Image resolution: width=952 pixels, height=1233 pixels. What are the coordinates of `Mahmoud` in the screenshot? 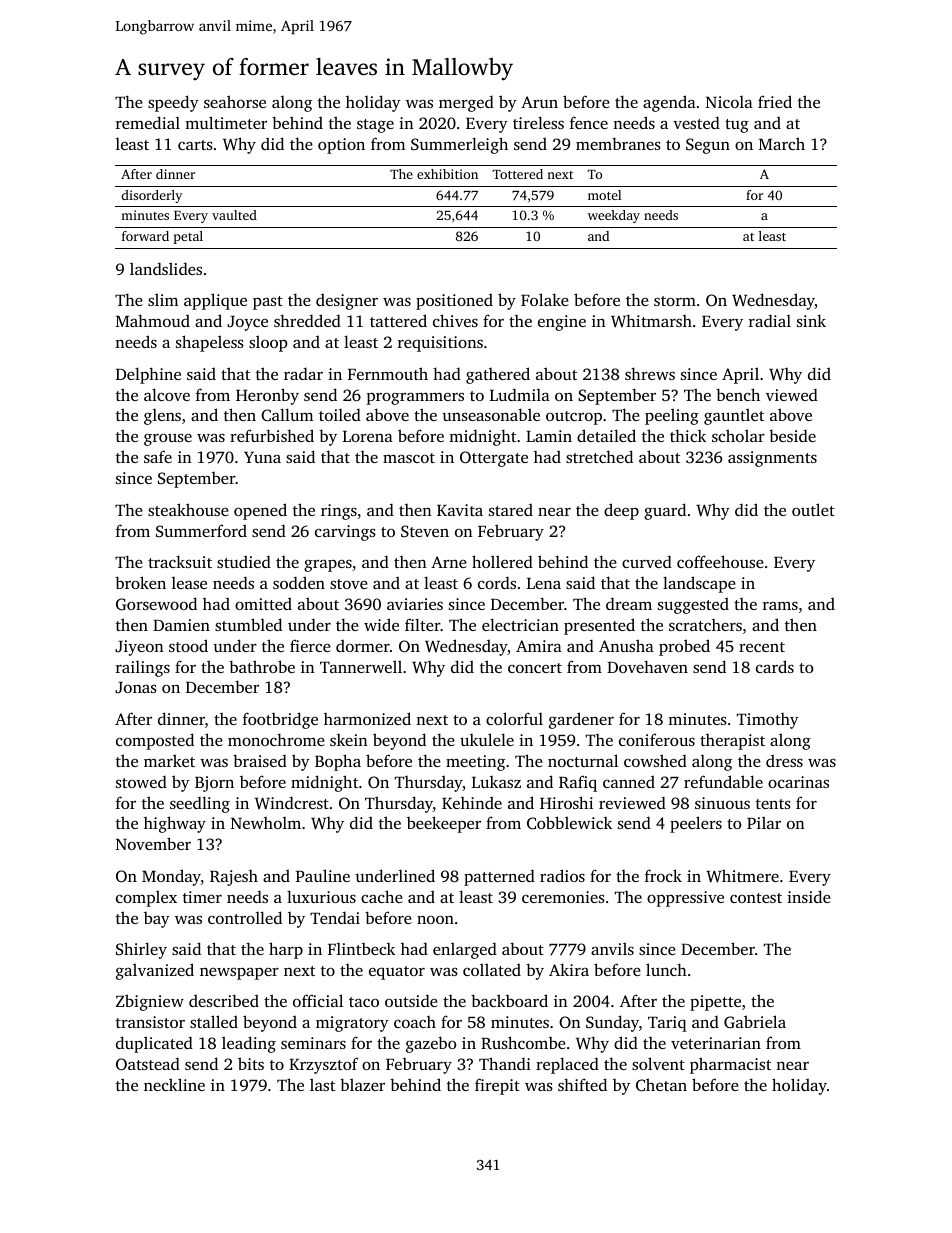 It's located at (153, 320).
